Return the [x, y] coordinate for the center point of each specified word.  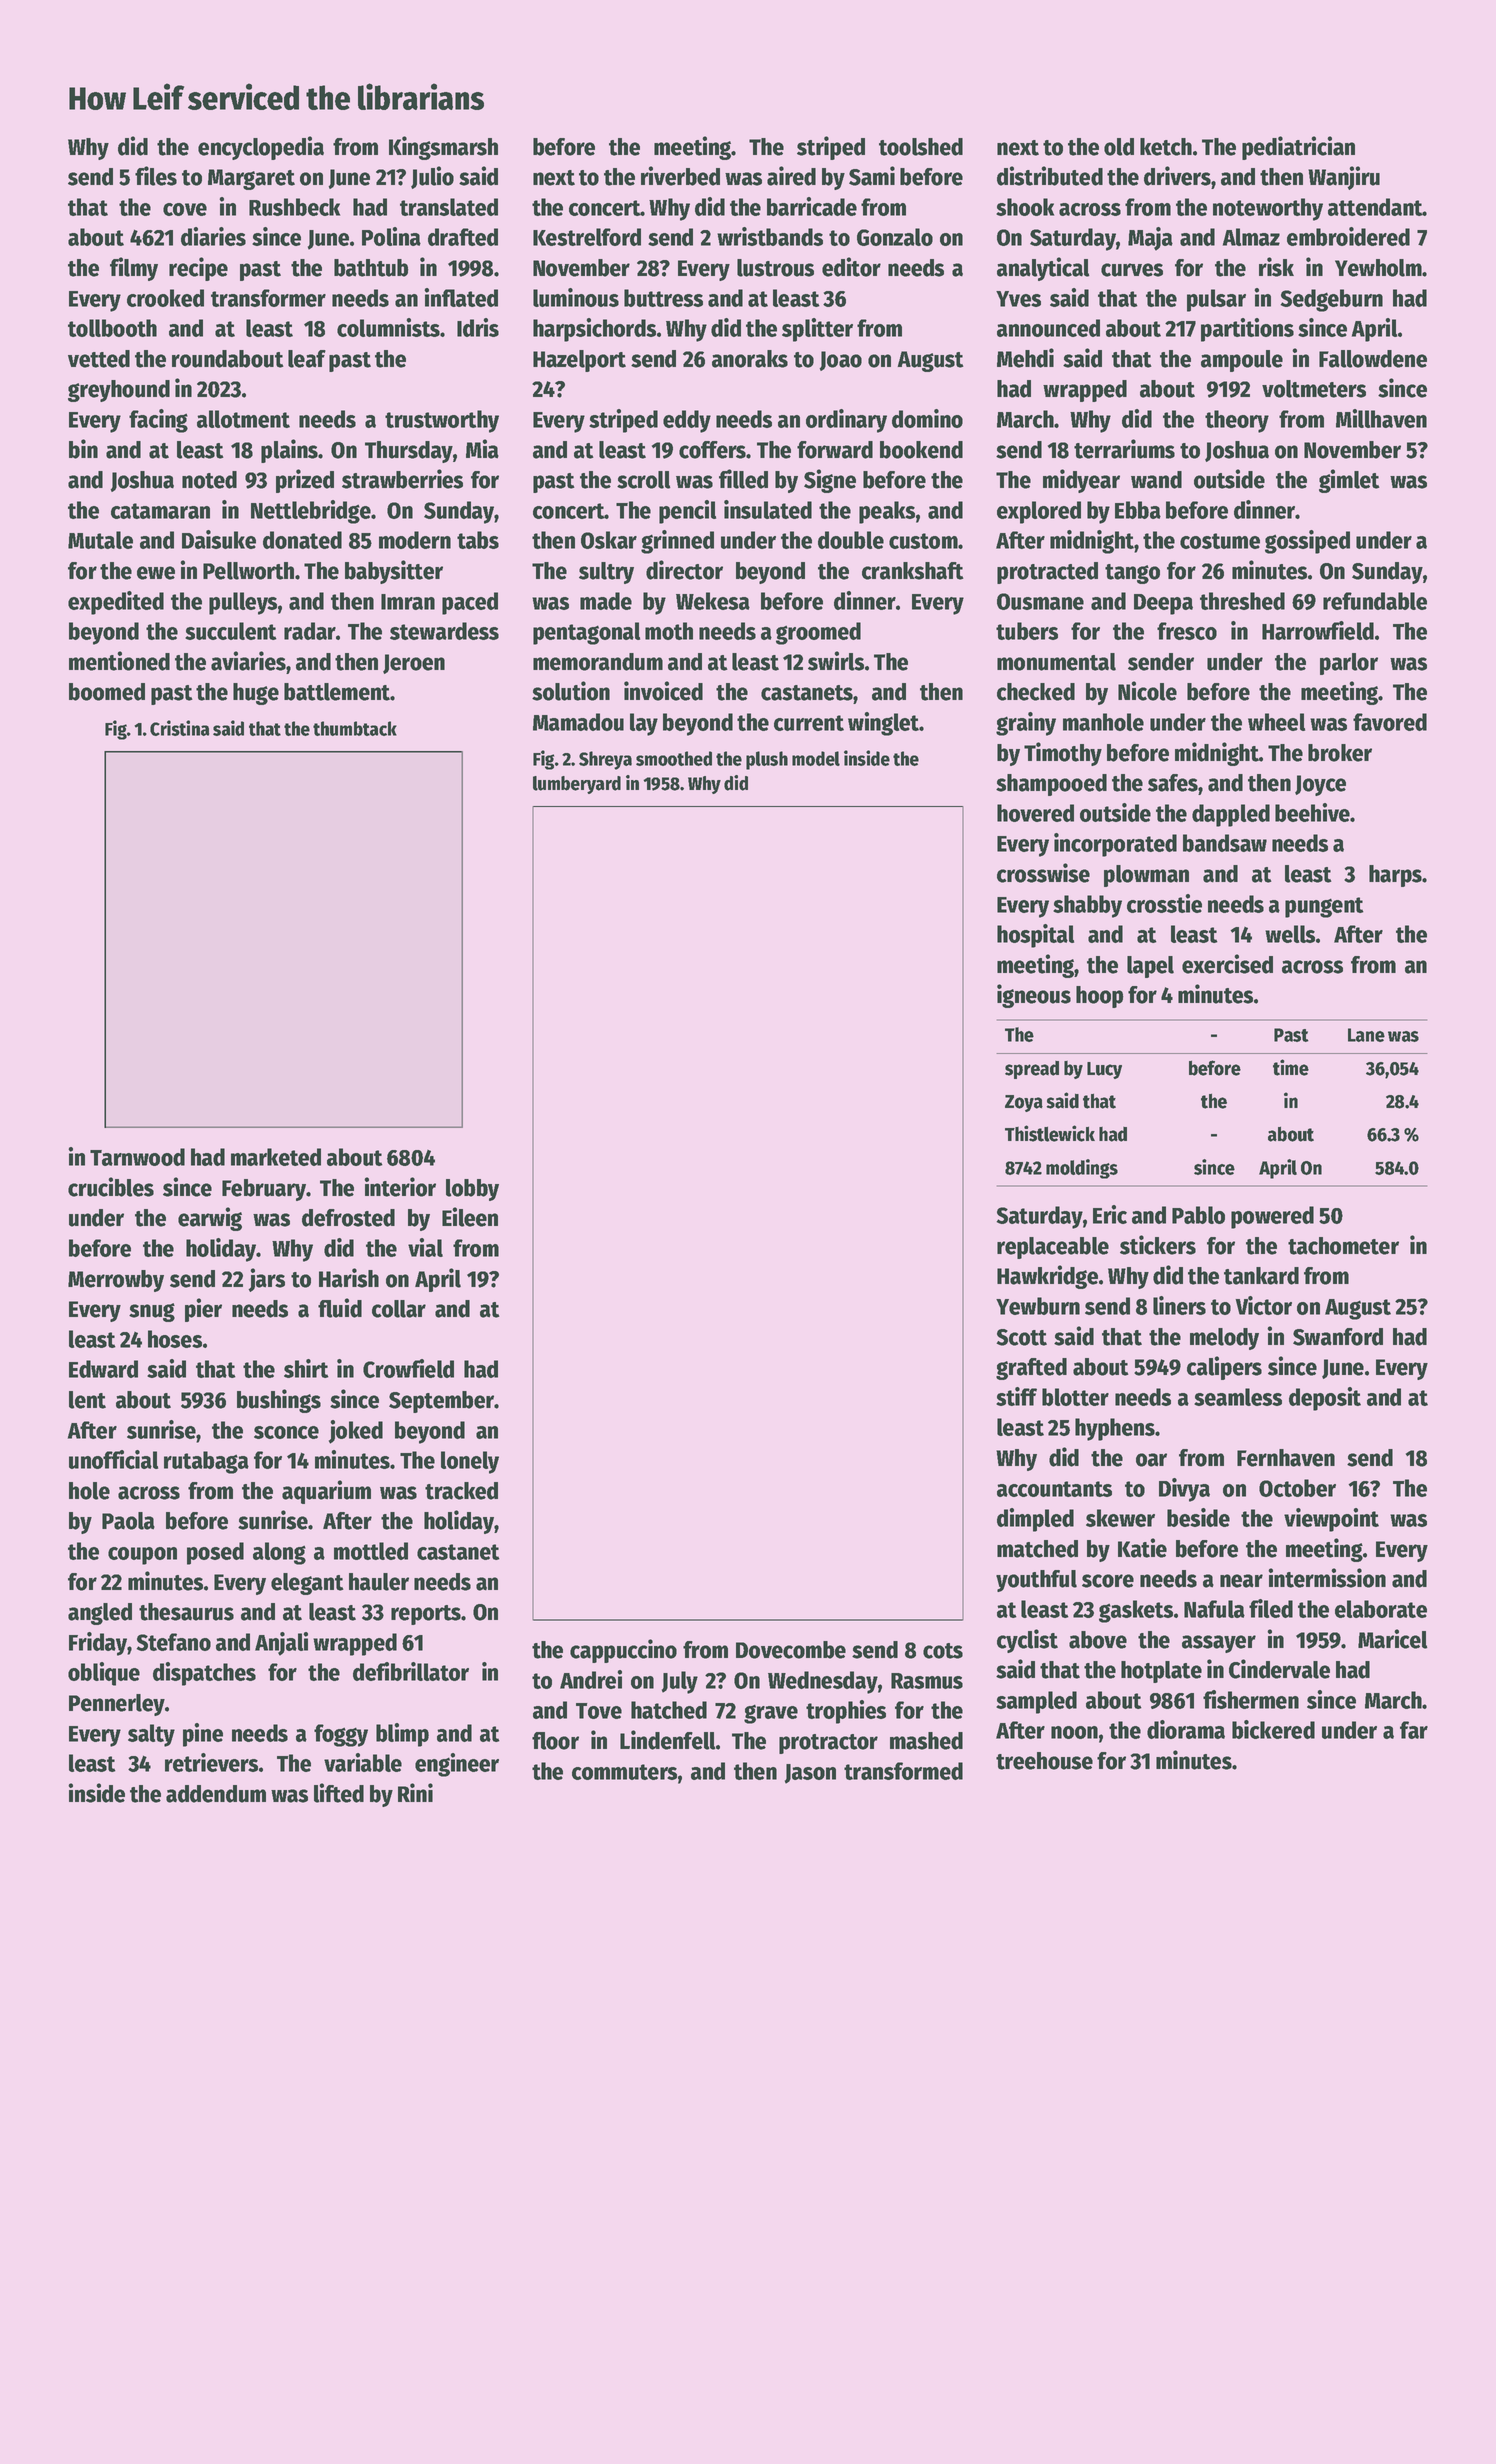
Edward [103, 1369]
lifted [339, 1793]
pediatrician [1298, 148]
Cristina [180, 728]
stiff [1016, 1396]
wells [1290, 934]
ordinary [846, 421]
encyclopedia [261, 148]
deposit [1325, 1399]
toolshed [921, 147]
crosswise [1043, 873]
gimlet [1349, 481]
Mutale [100, 540]
